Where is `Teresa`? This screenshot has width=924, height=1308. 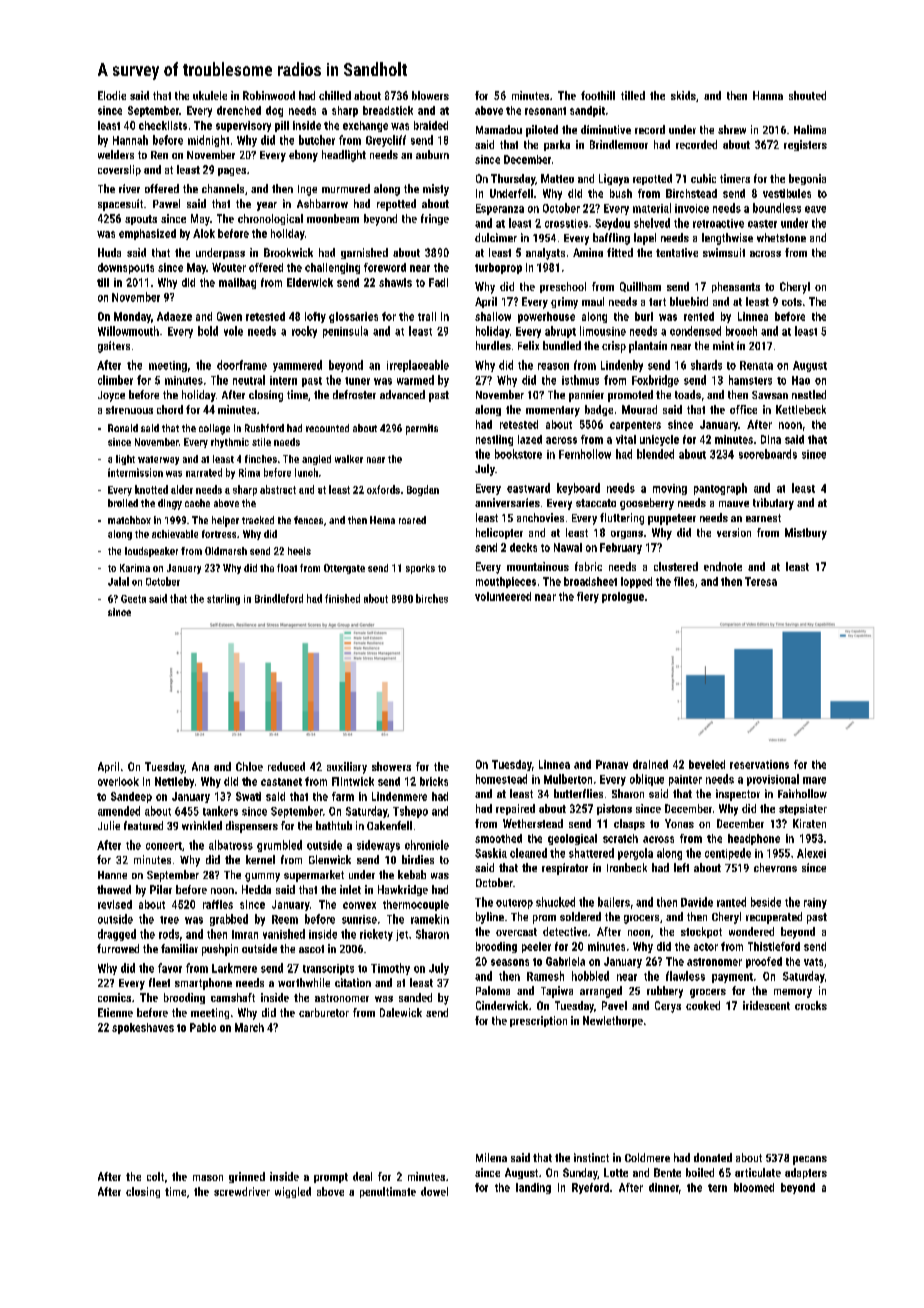
Teresa is located at coordinates (761, 581).
